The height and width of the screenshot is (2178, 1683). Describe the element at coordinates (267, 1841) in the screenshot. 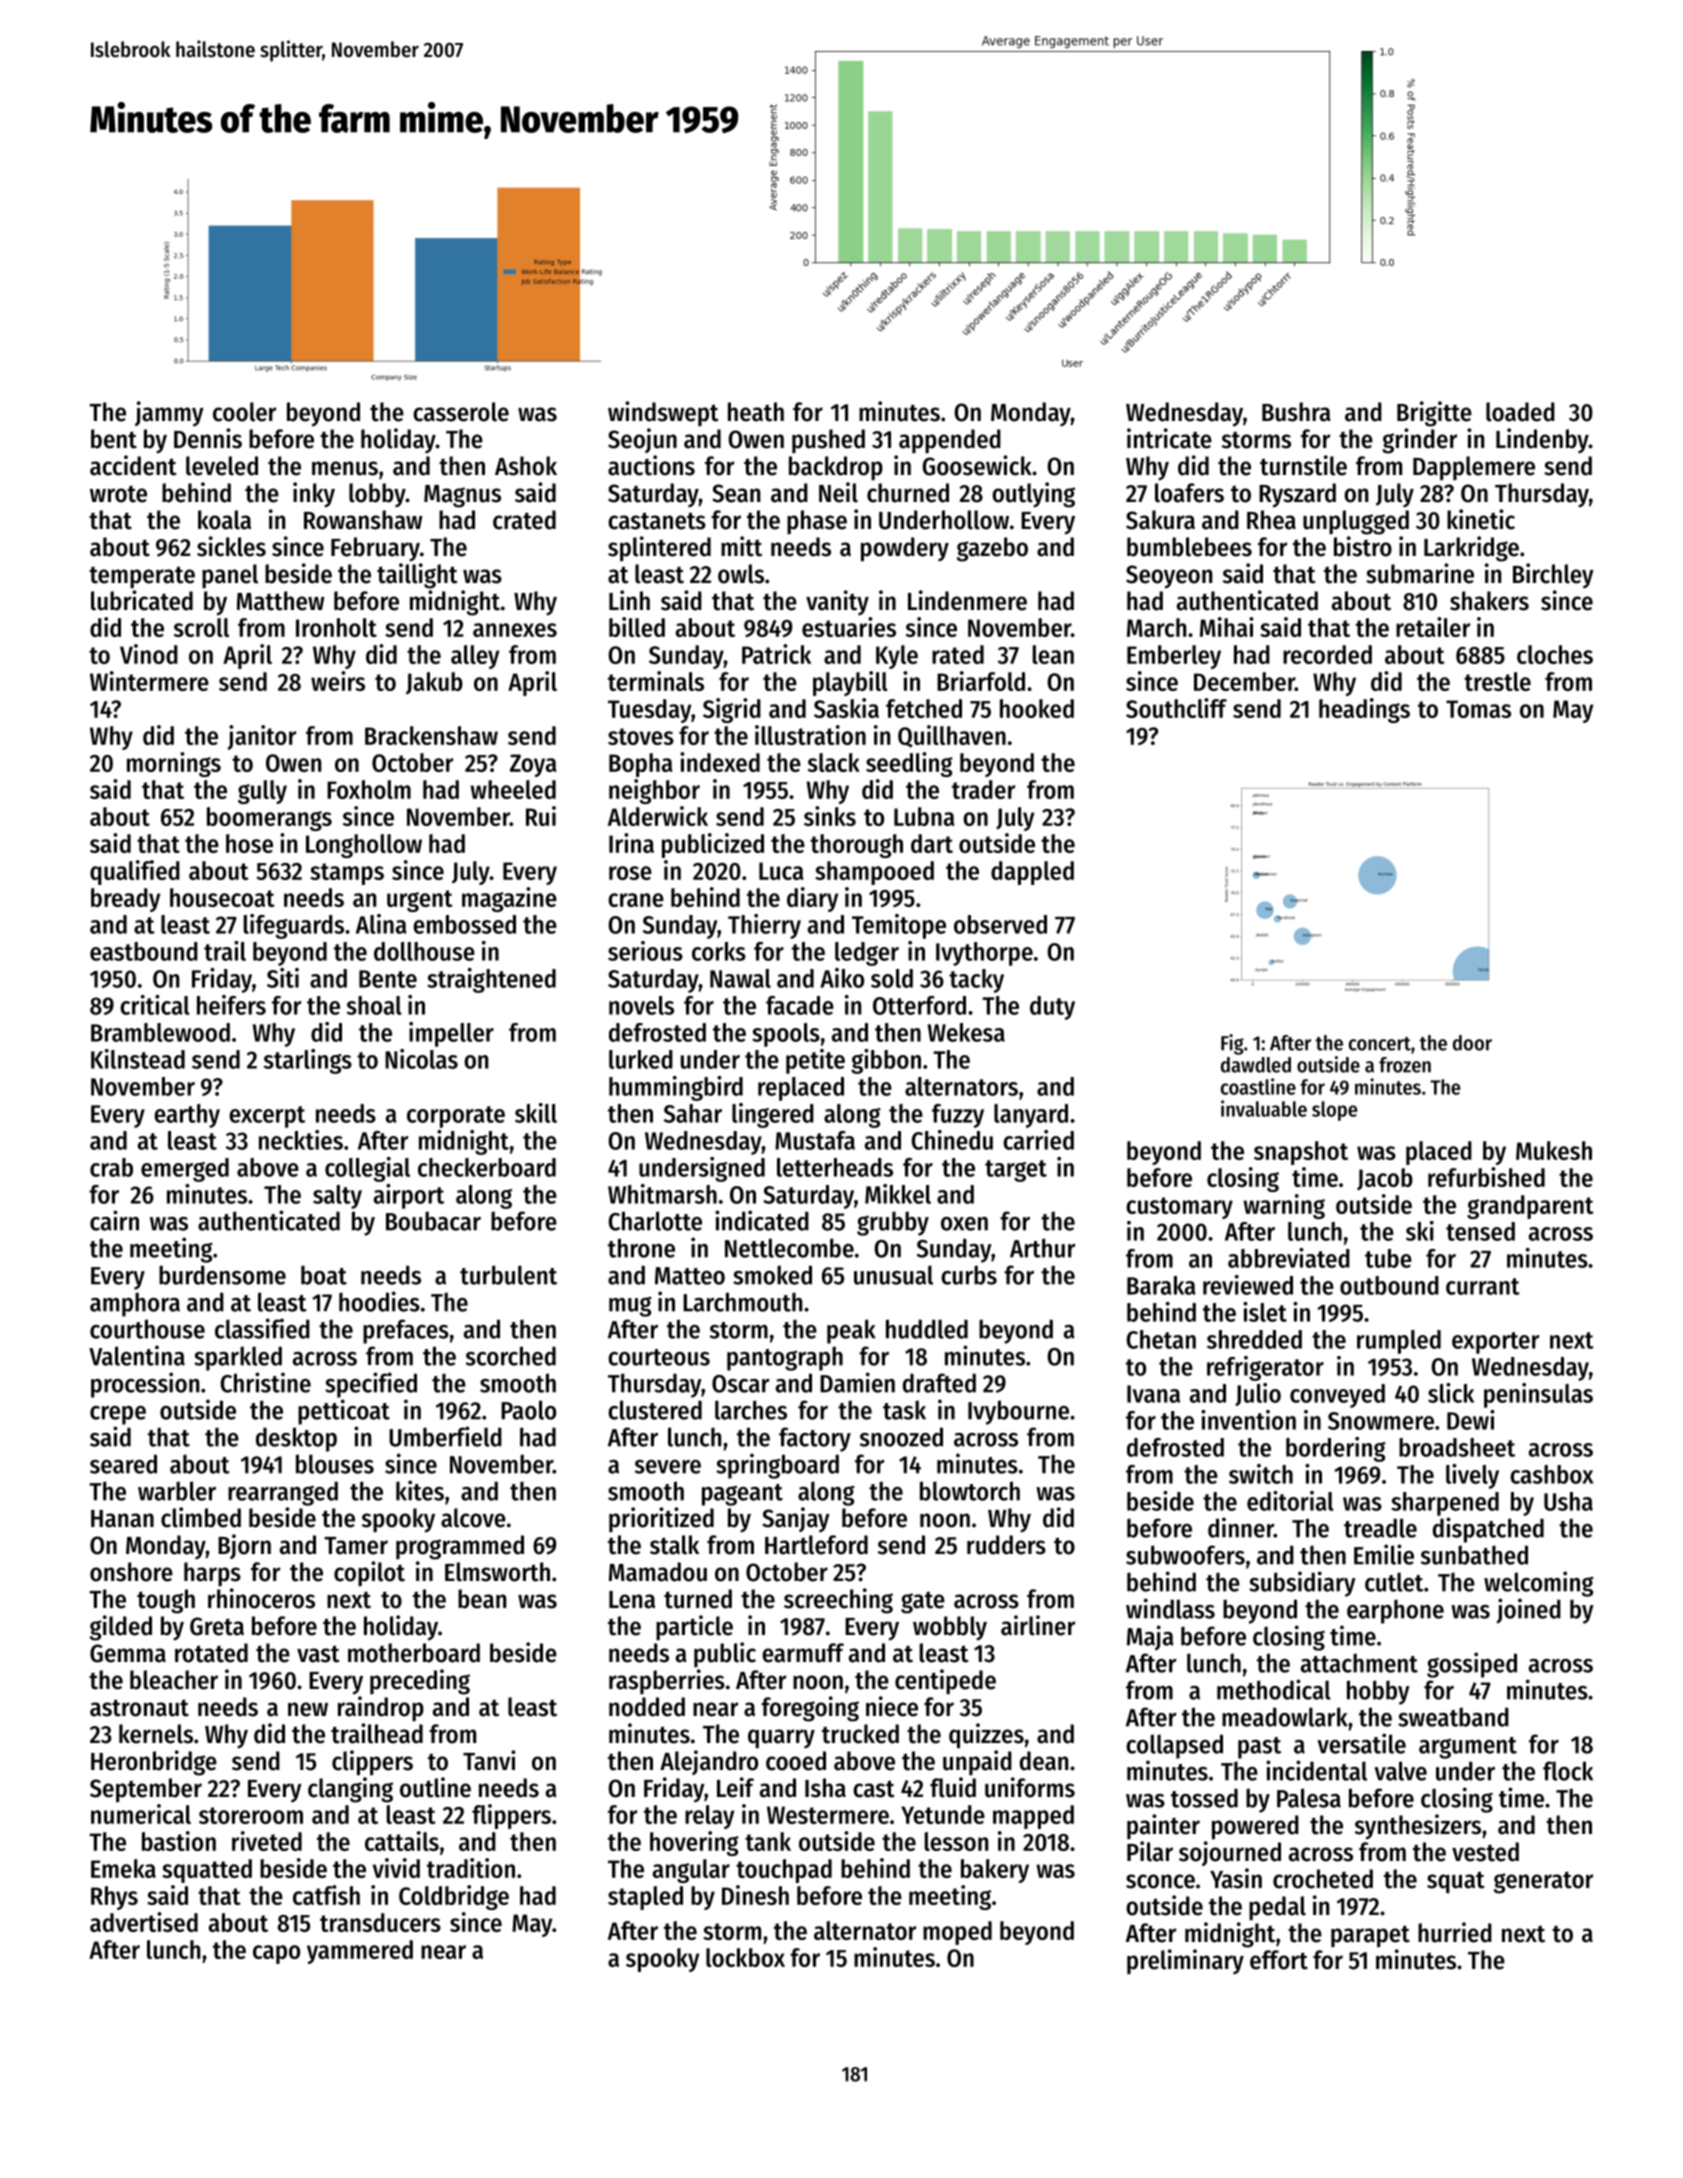

I see `riveted` at that location.
